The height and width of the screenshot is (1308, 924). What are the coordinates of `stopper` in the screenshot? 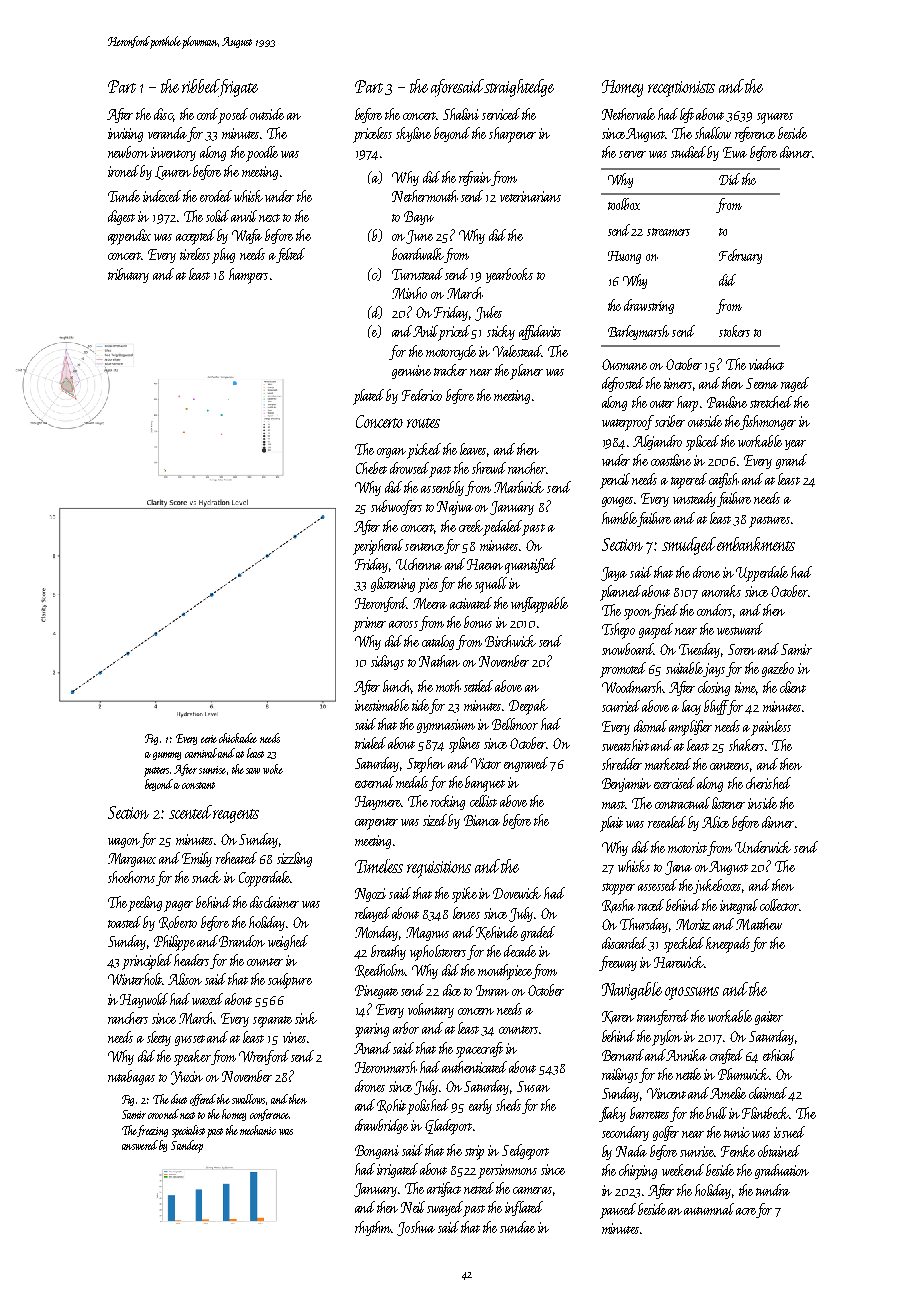 It's located at (618, 889).
